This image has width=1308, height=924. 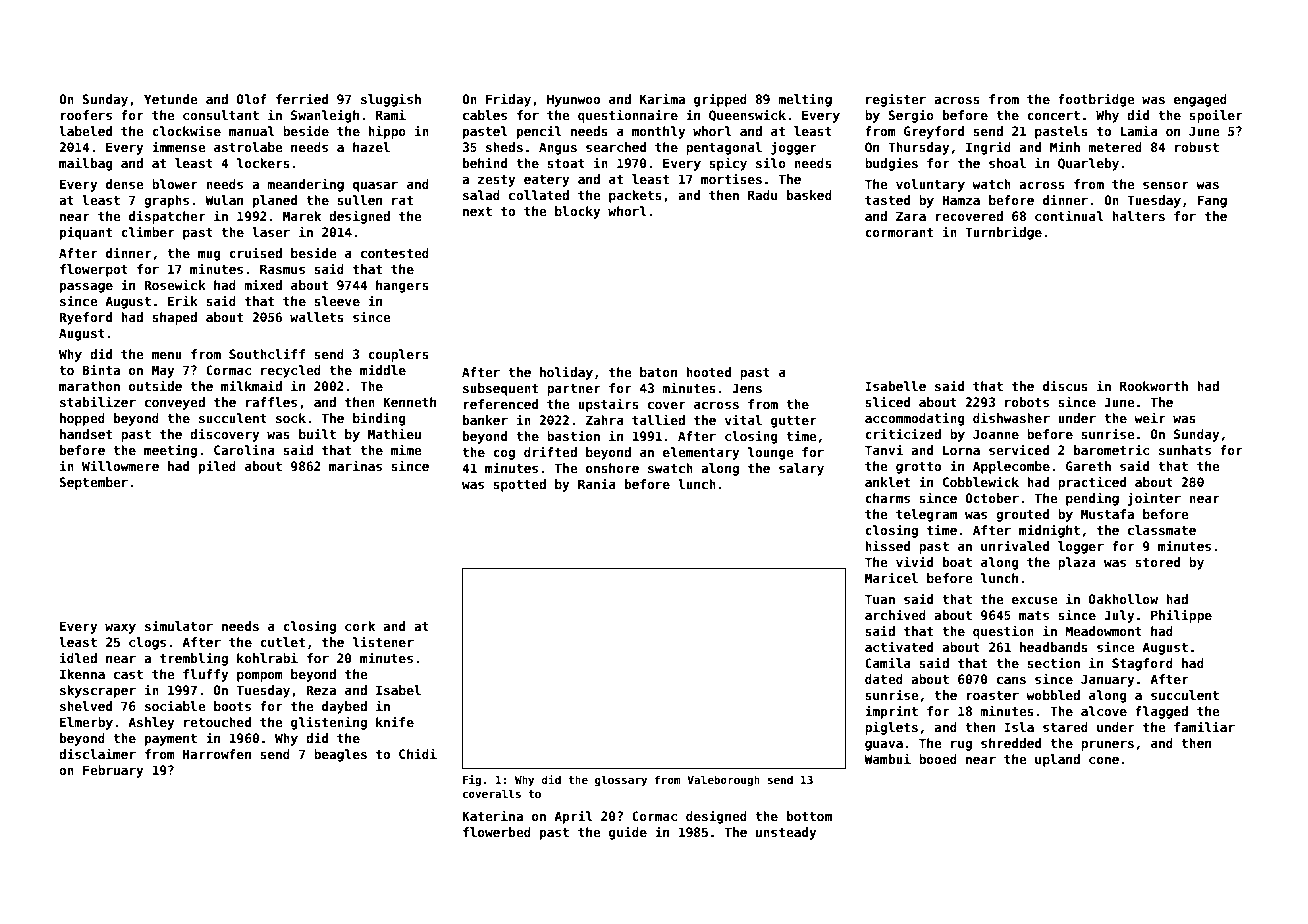 What do you see at coordinates (1197, 147) in the image?
I see `robust` at bounding box center [1197, 147].
